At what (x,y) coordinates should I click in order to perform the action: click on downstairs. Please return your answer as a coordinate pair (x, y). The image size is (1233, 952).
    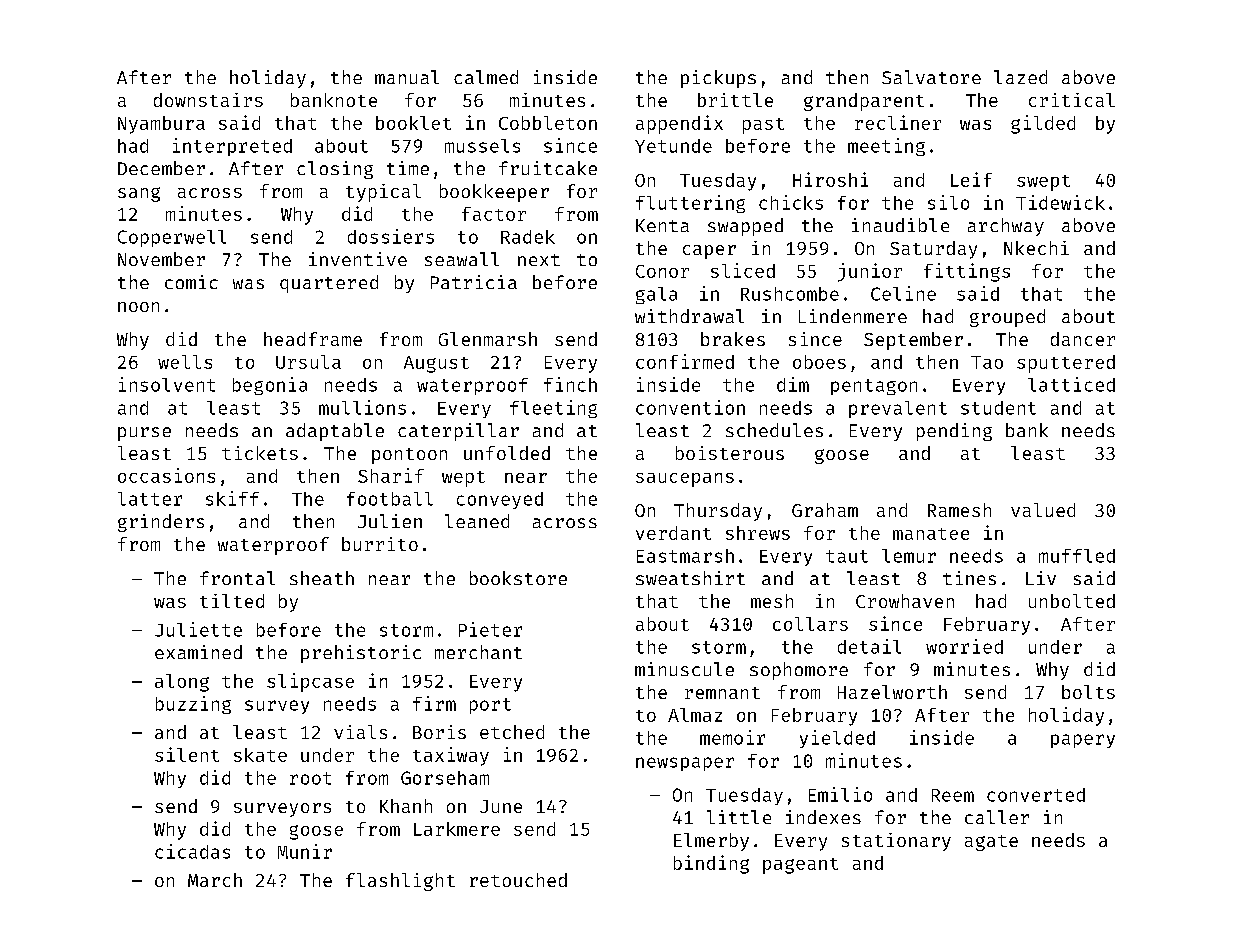
    Looking at the image, I should click on (208, 100).
